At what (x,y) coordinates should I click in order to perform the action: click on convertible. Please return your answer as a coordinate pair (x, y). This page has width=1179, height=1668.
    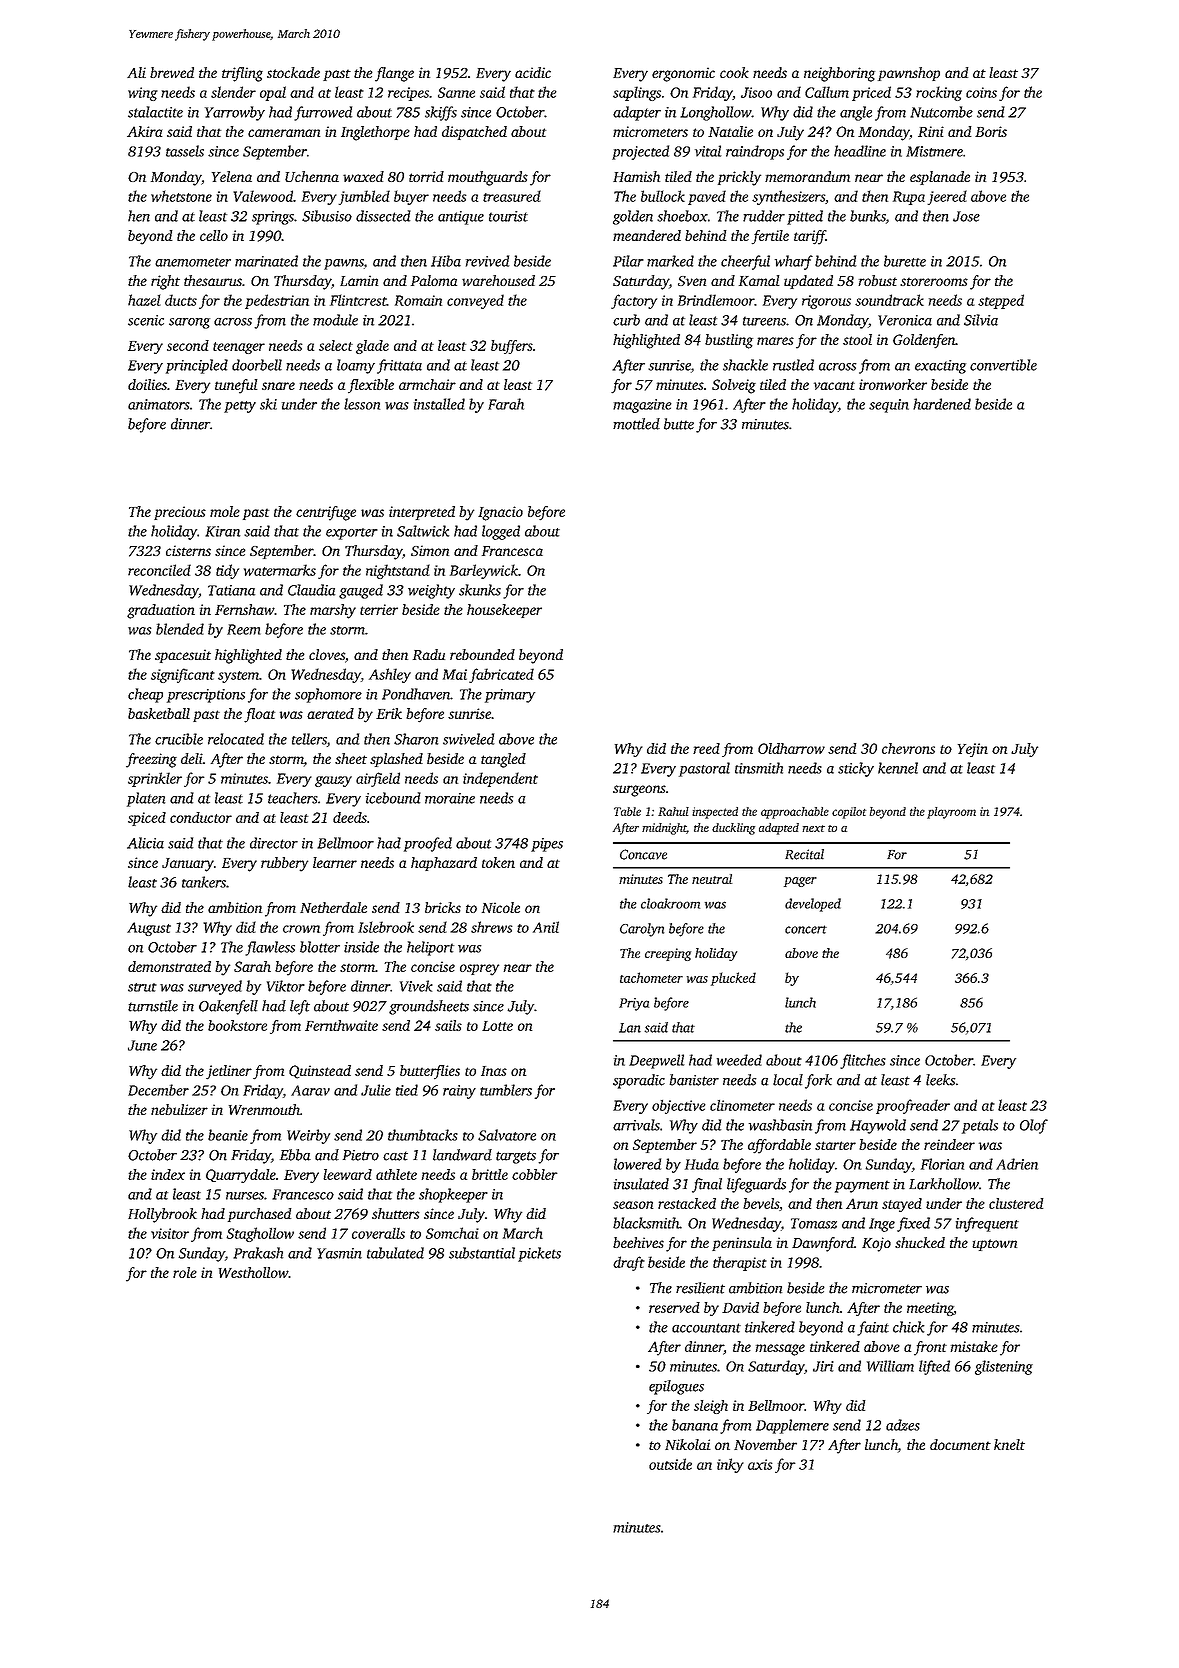
    Looking at the image, I should click on (1003, 365).
